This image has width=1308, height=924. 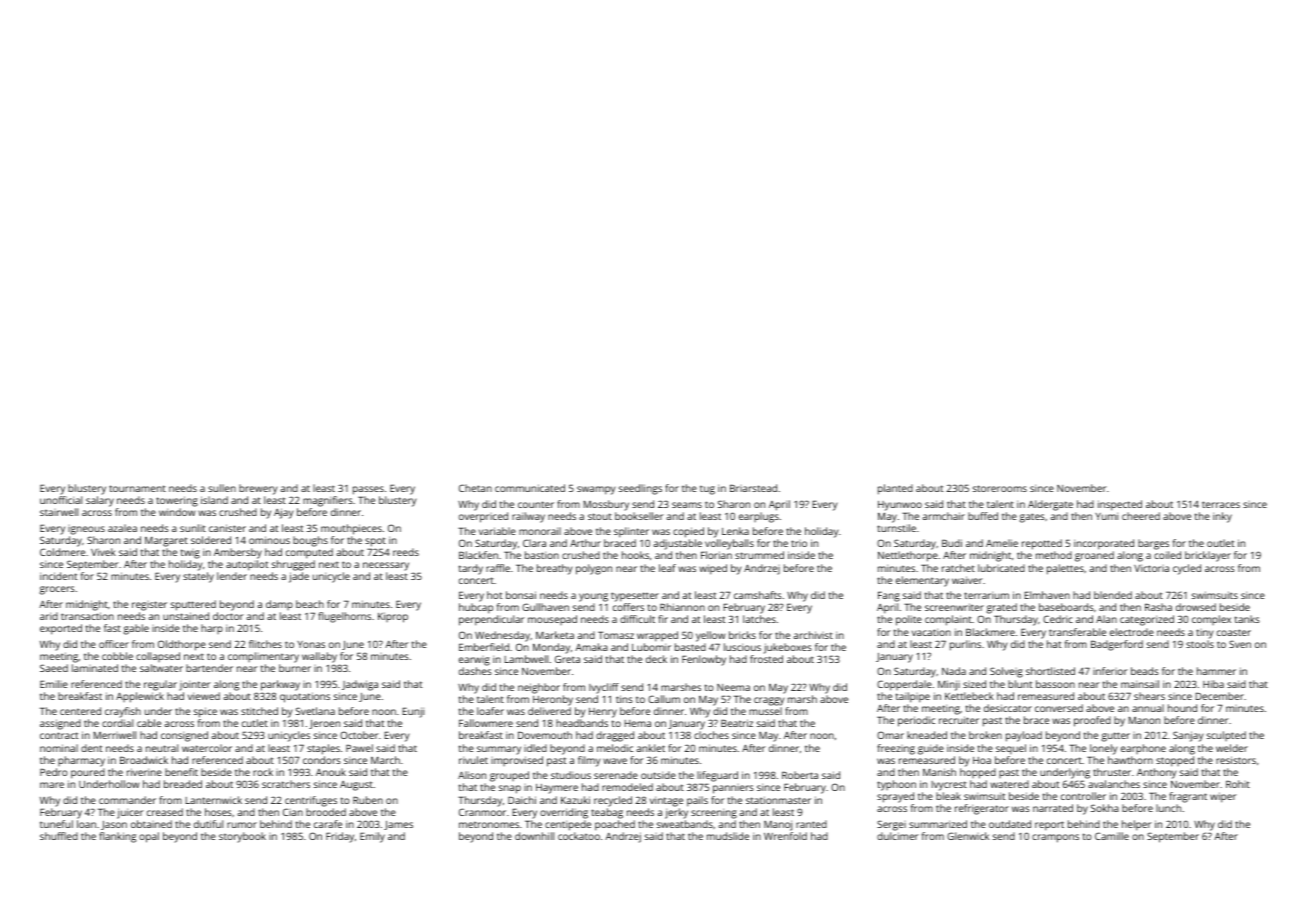 I want to click on passes, so click(x=368, y=490).
